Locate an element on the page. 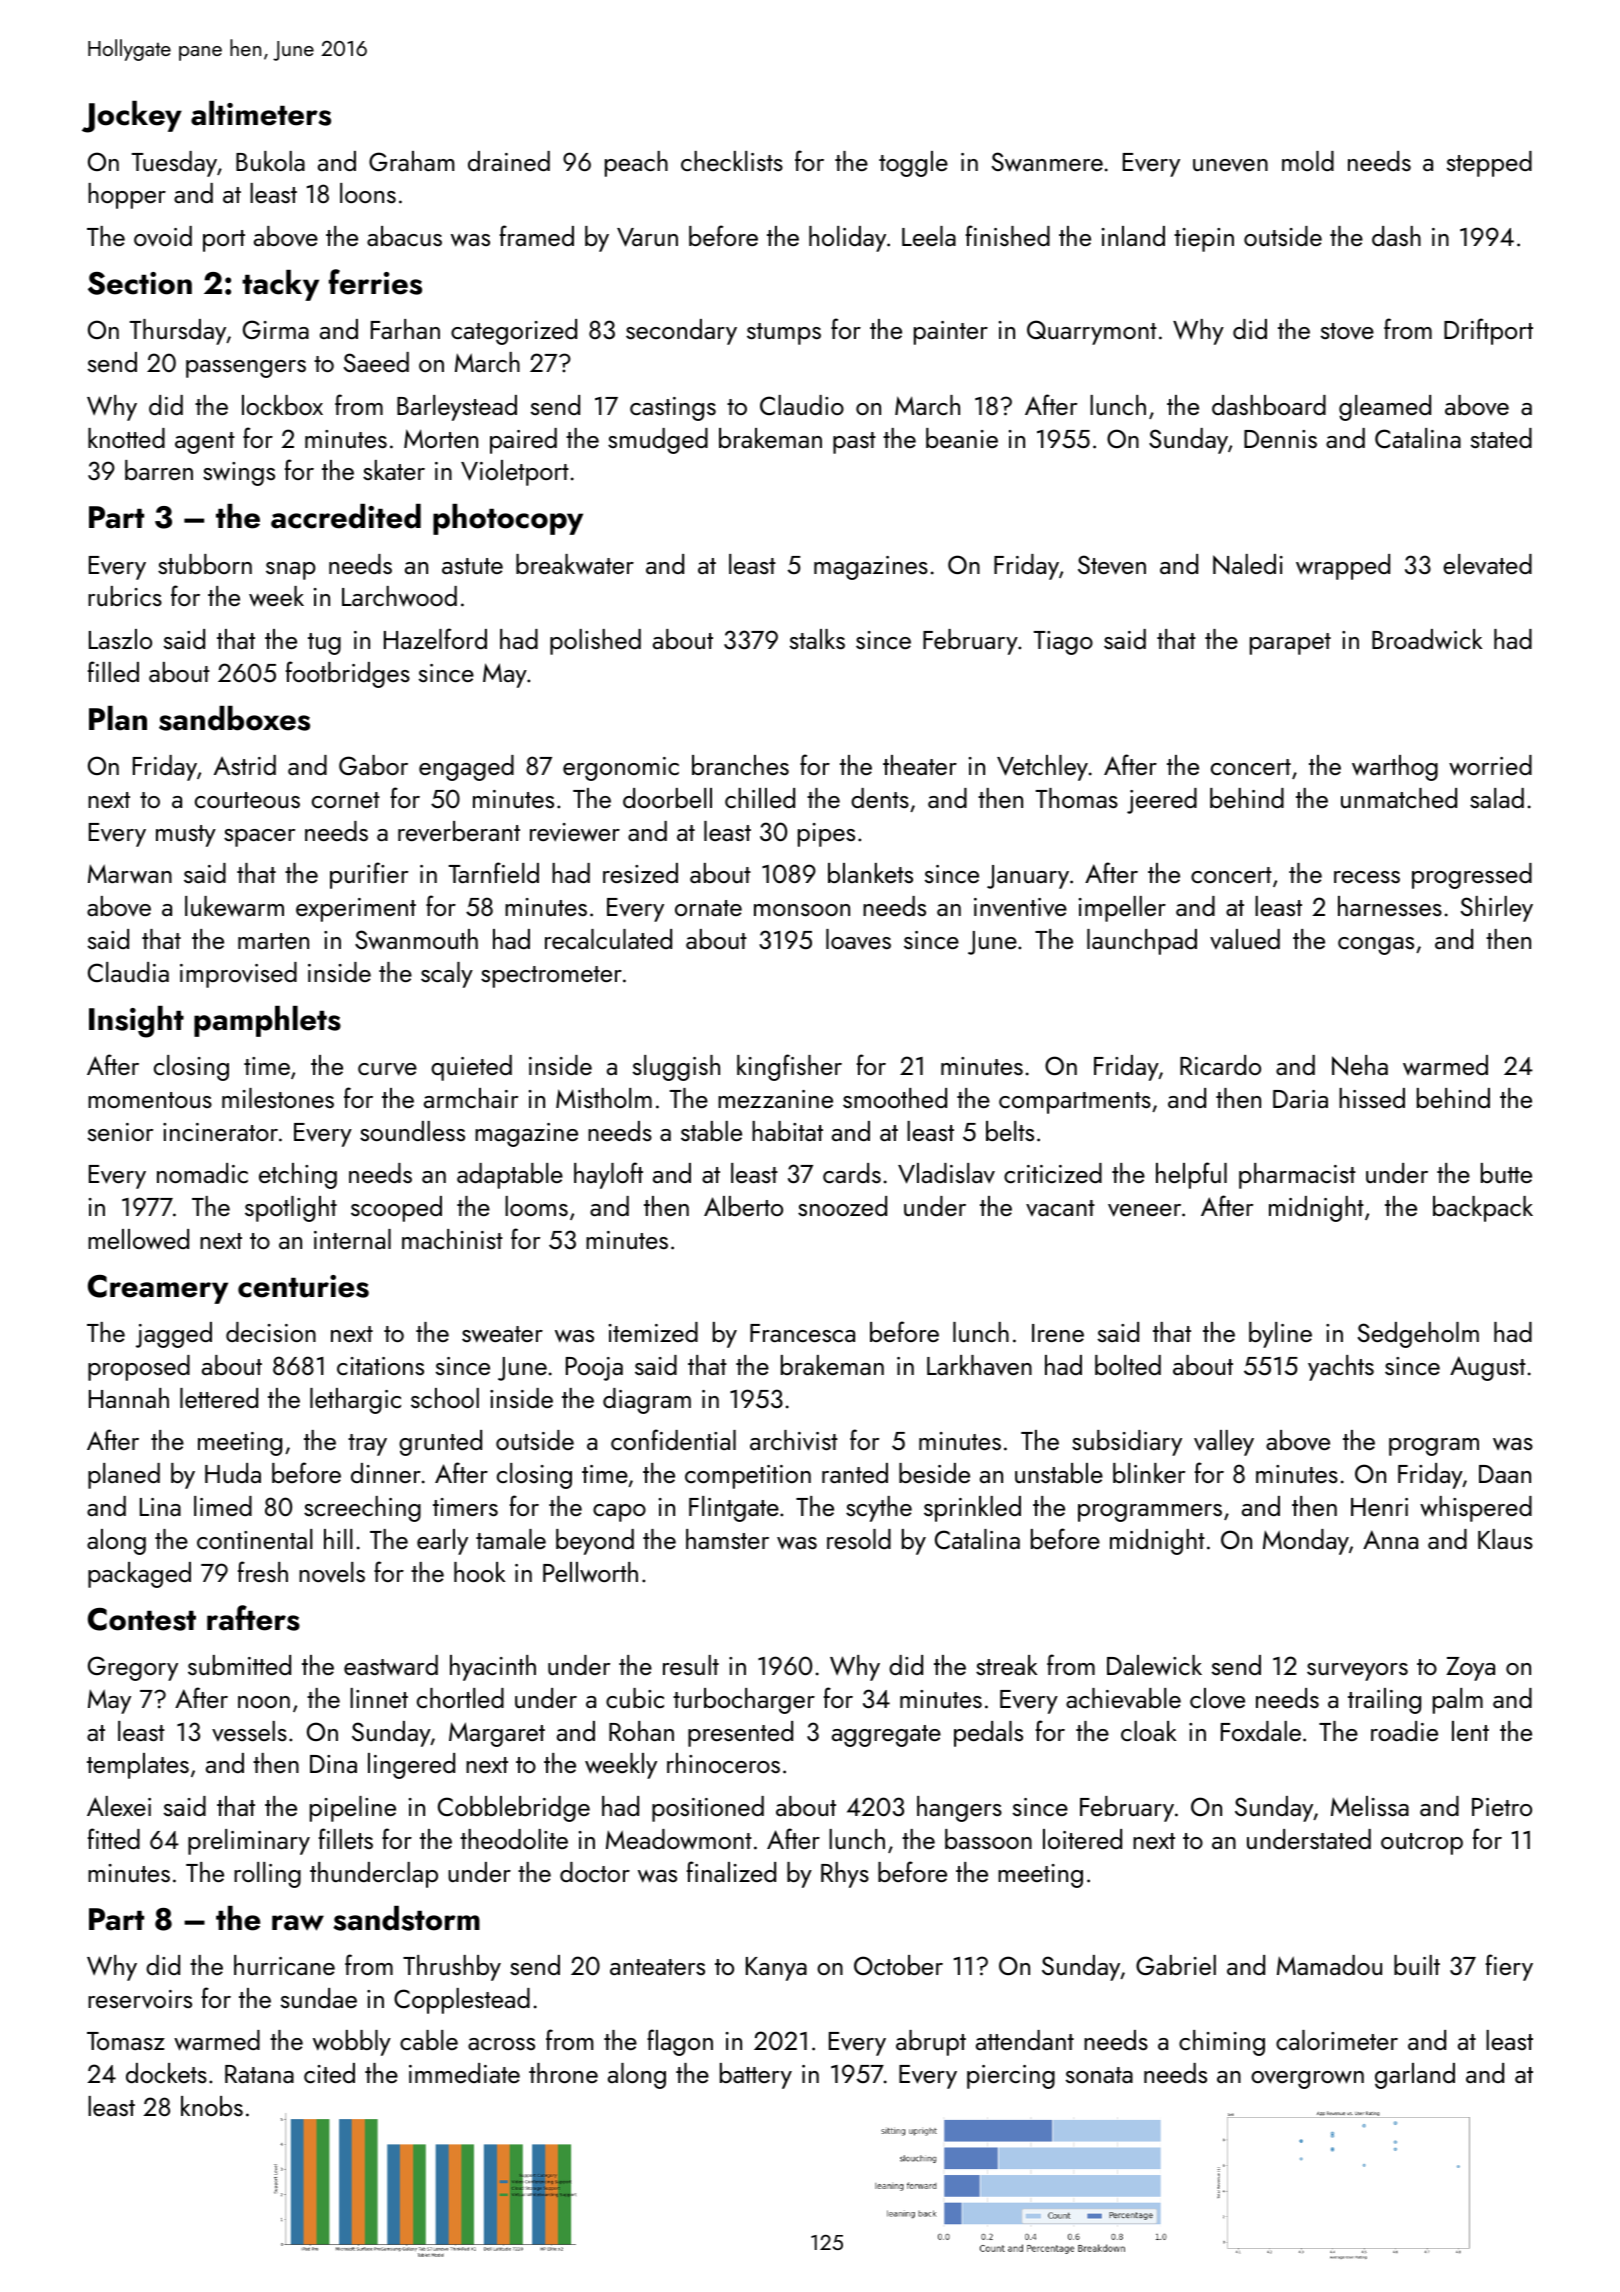 This page has width=1620, height=2292. Claudia is located at coordinates (128, 972).
